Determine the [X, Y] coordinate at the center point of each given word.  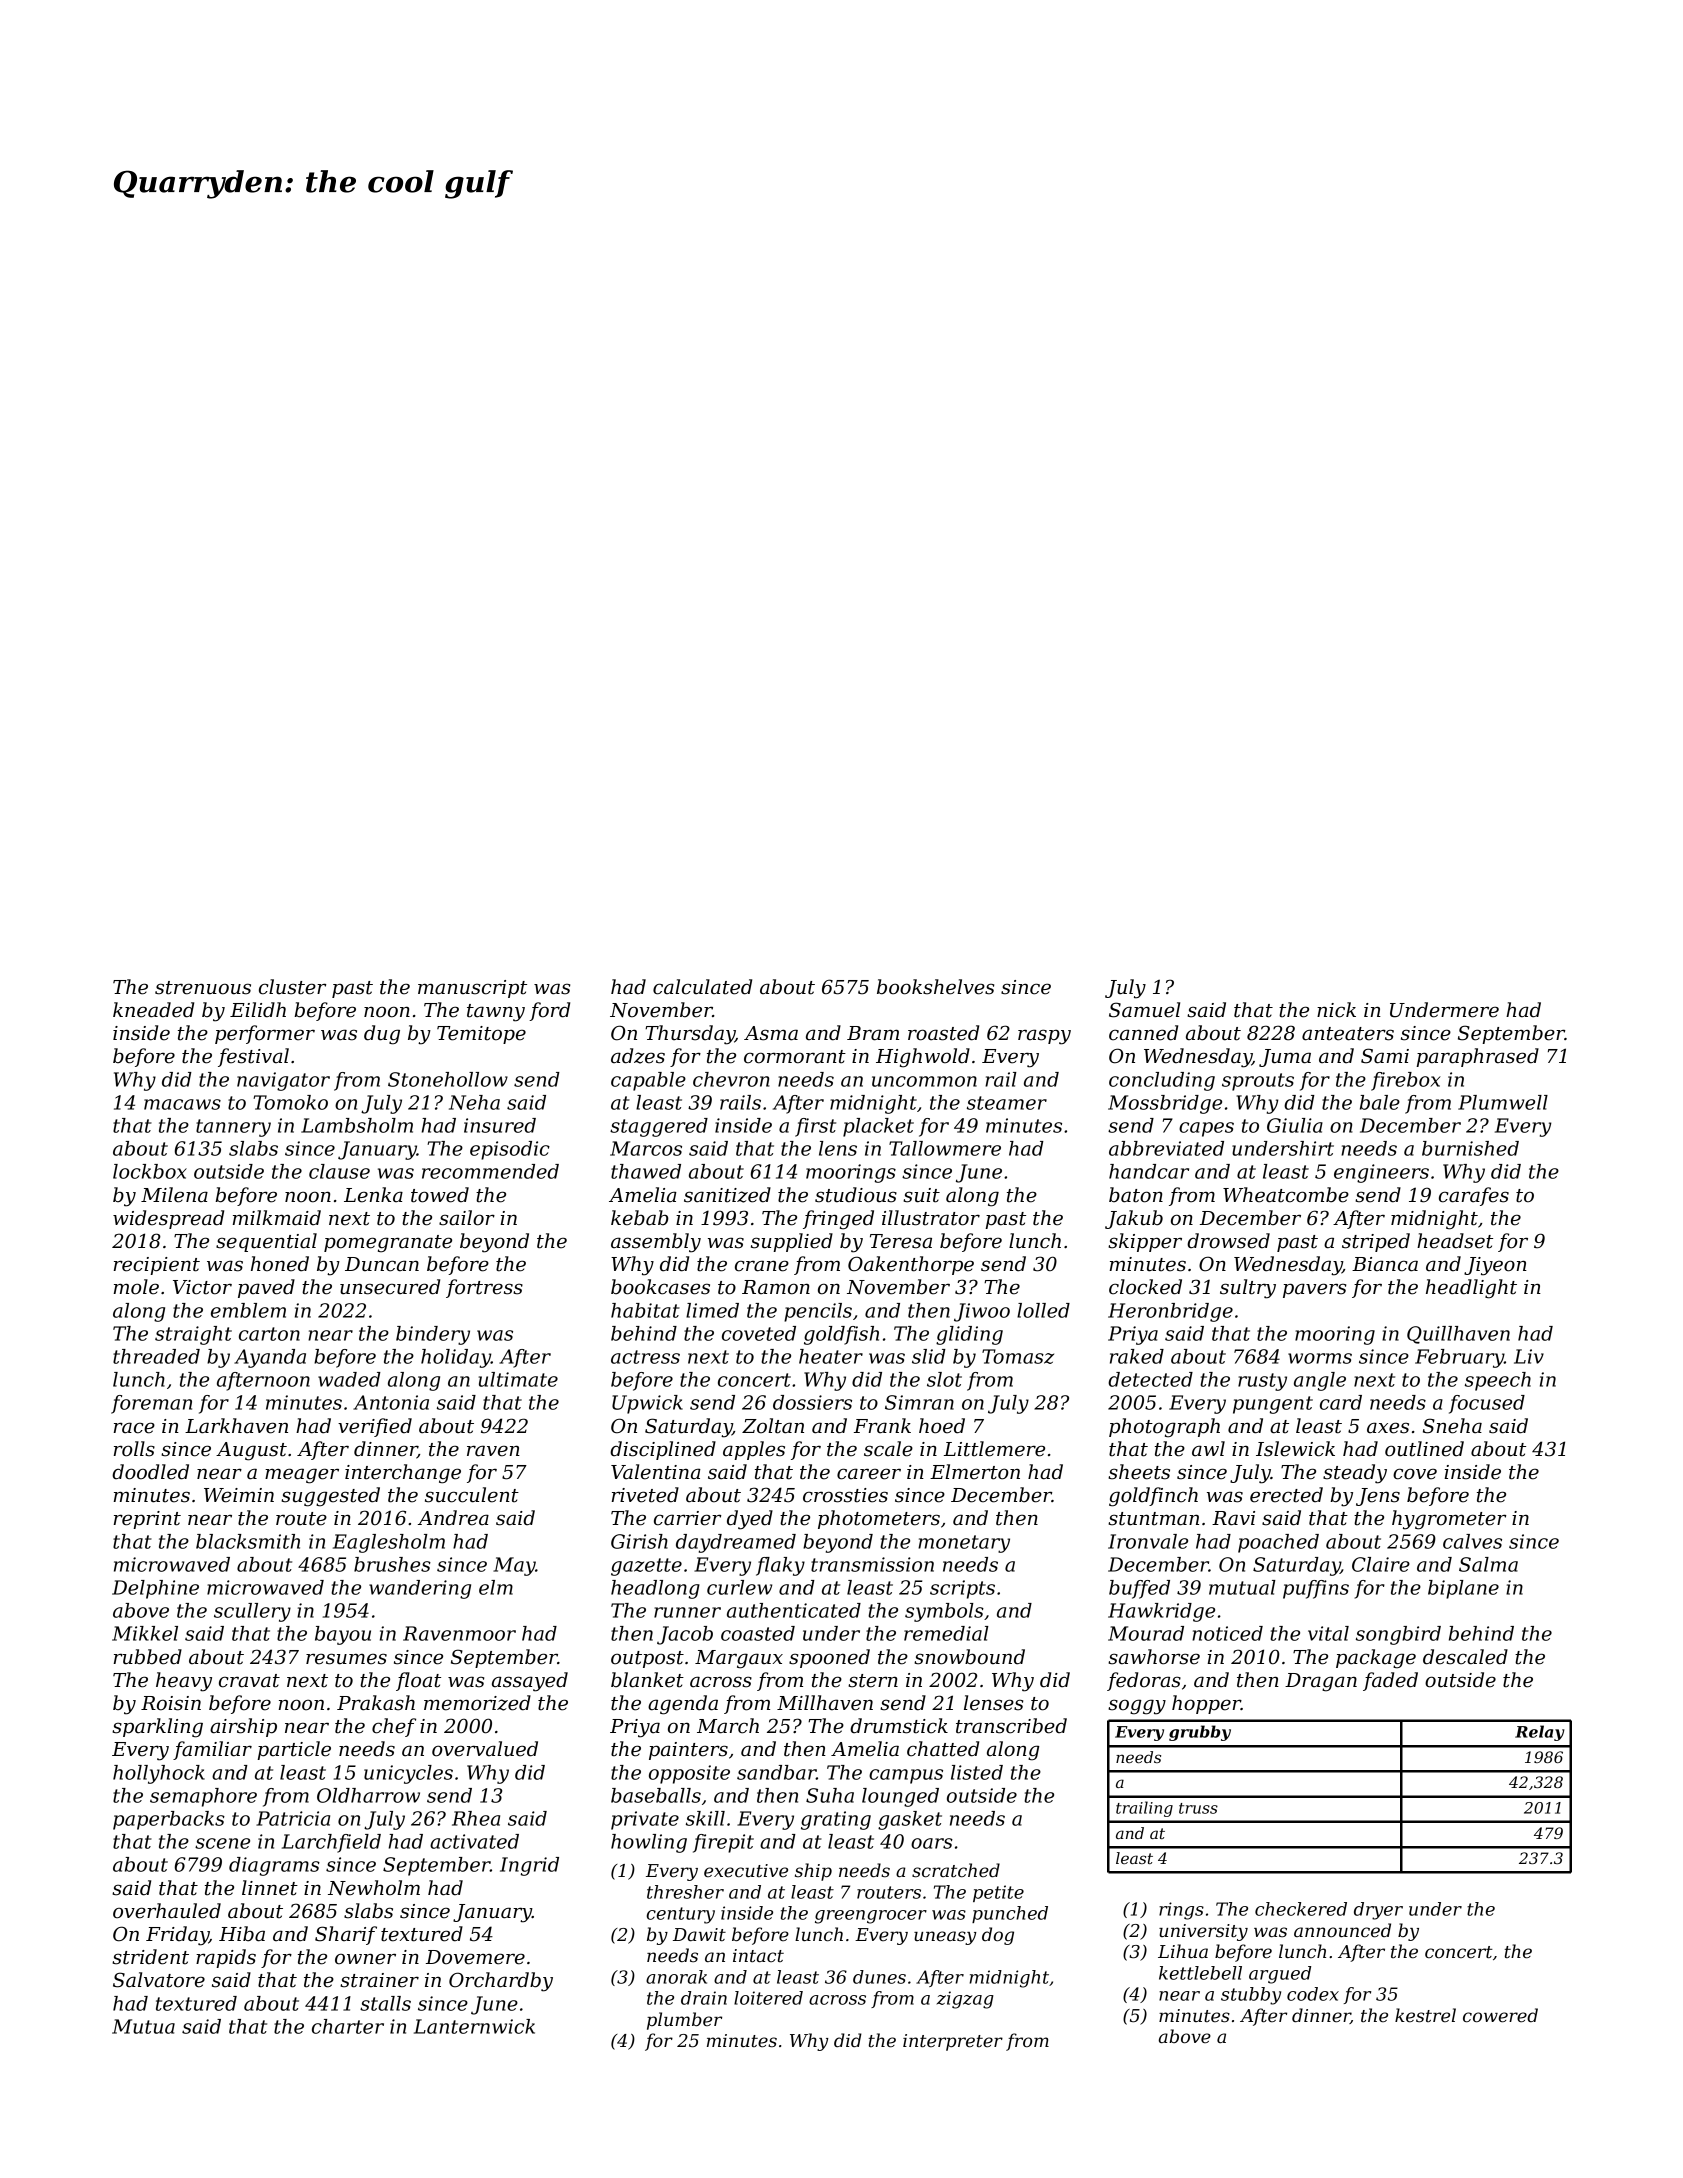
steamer [1007, 1103]
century [681, 1915]
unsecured [390, 1287]
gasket [910, 1820]
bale [1380, 1102]
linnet [270, 1888]
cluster [292, 987]
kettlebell [1200, 1973]
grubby [1200, 1733]
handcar [1149, 1171]
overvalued [485, 1749]
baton [1136, 1195]
